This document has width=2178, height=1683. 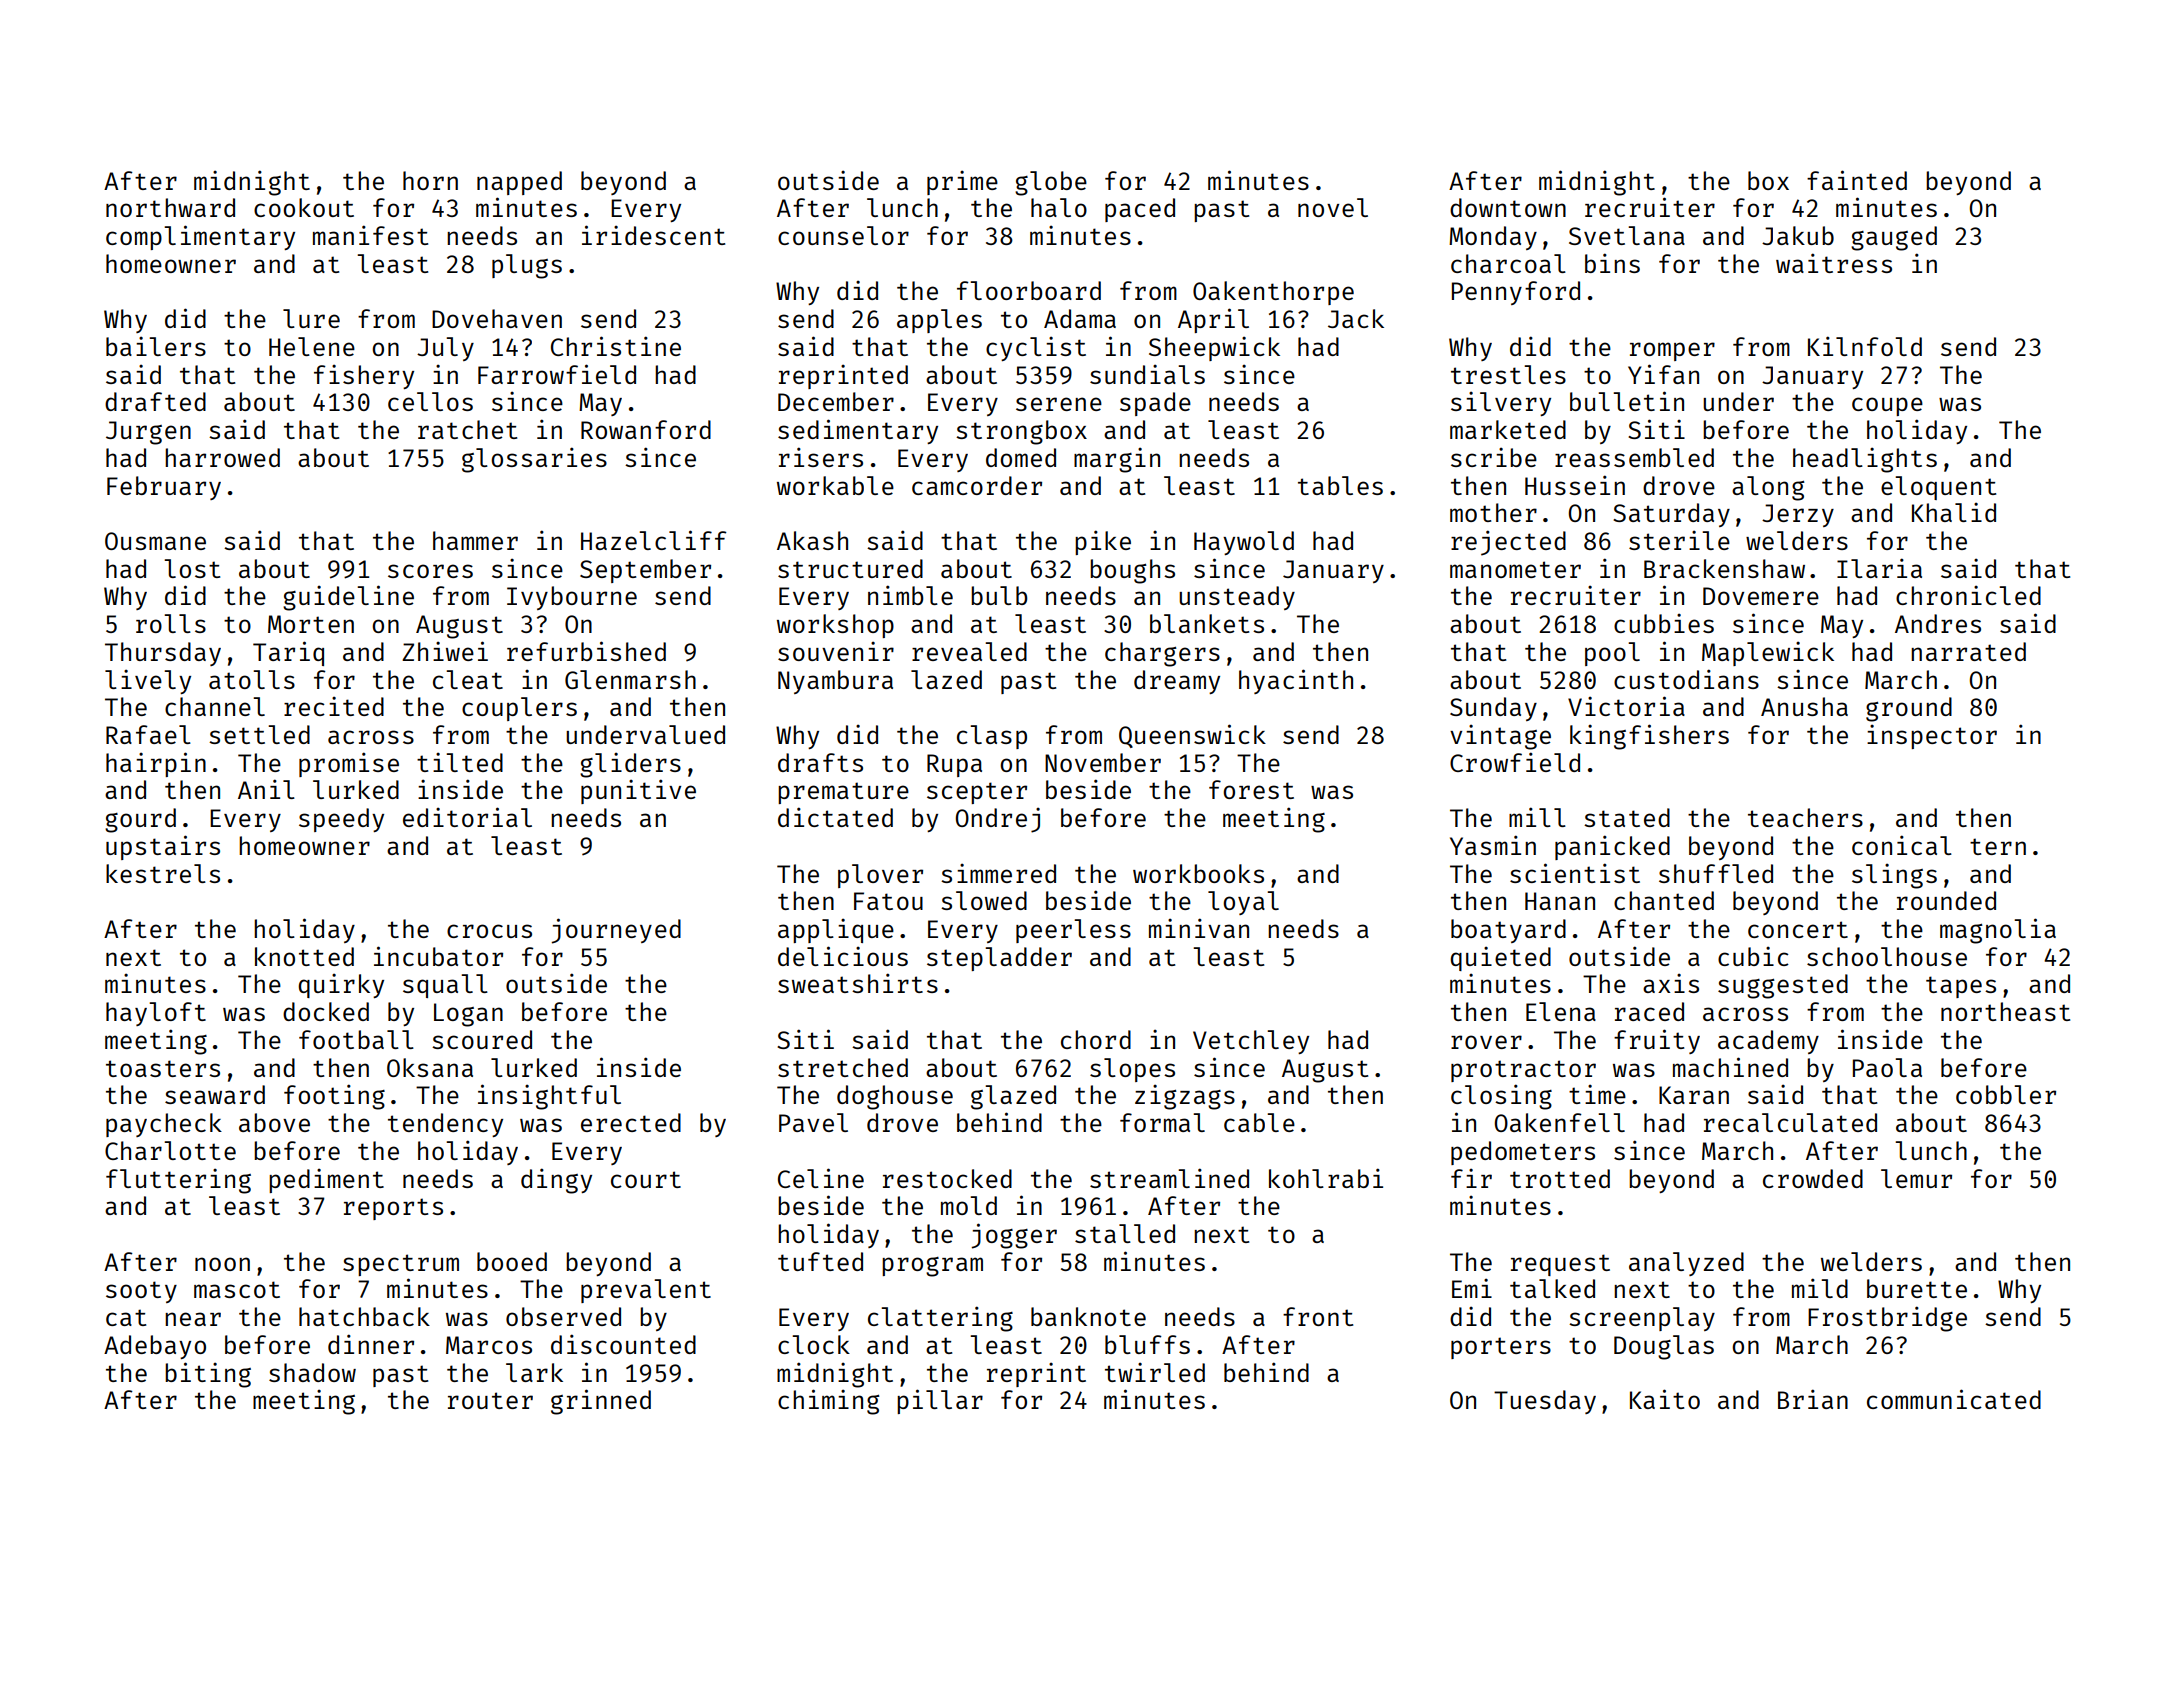 What do you see at coordinates (519, 709) in the document?
I see `couplers` at bounding box center [519, 709].
